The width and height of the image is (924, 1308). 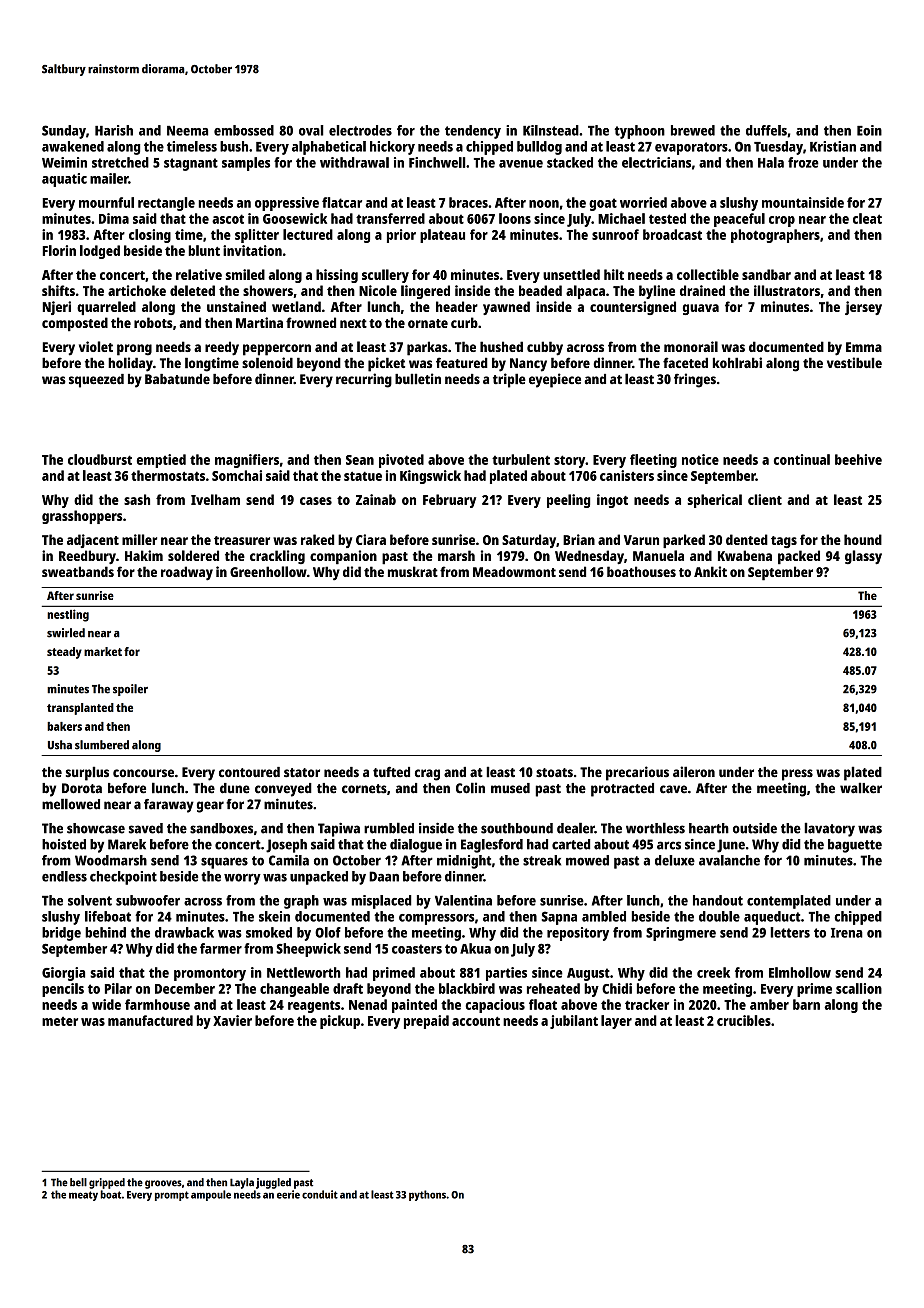 I want to click on Eoin, so click(x=869, y=130).
